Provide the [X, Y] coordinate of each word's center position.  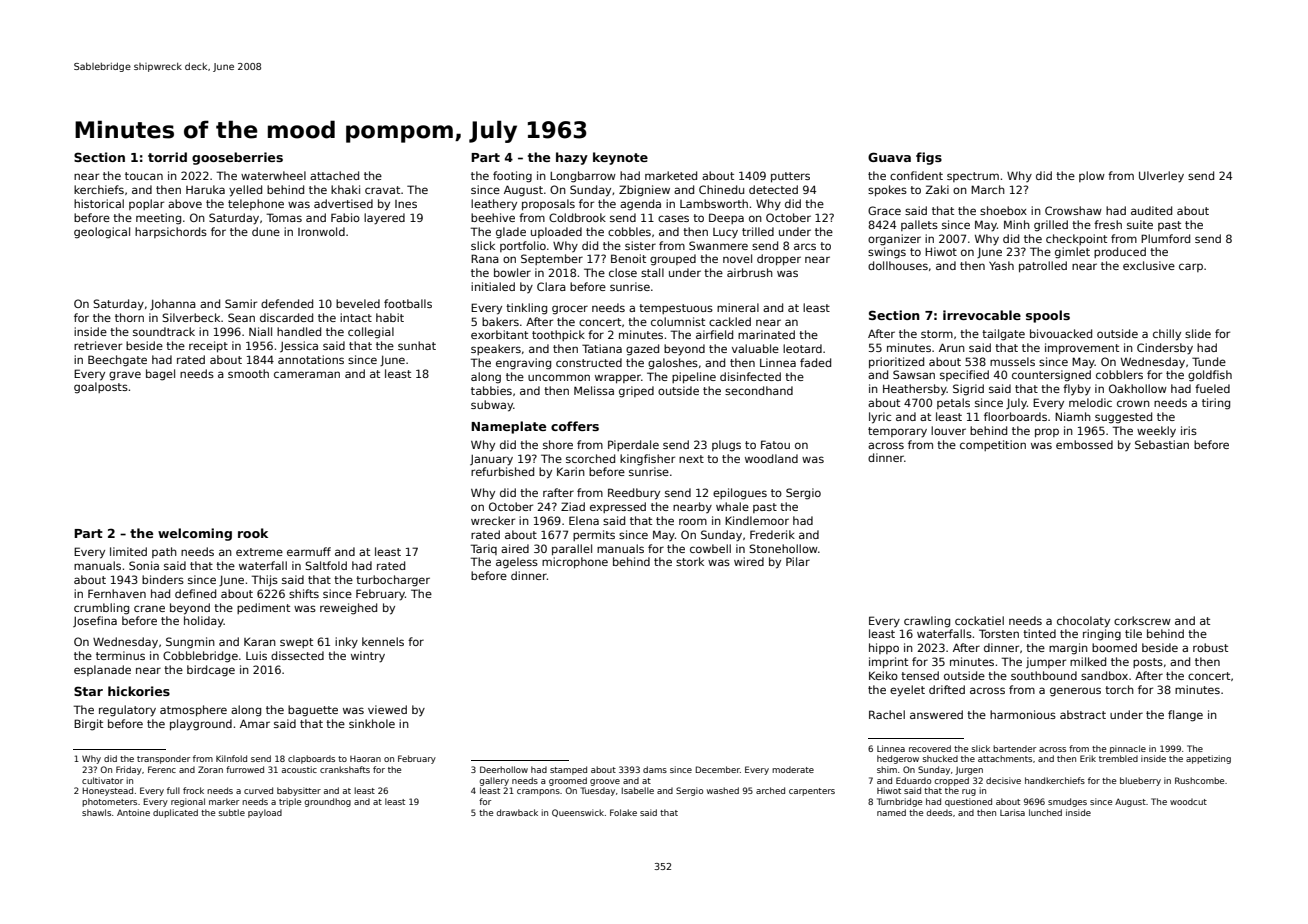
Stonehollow [783, 548]
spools [1048, 316]
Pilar [798, 561]
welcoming [195, 534]
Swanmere [718, 245]
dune [266, 231]
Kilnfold [231, 758]
